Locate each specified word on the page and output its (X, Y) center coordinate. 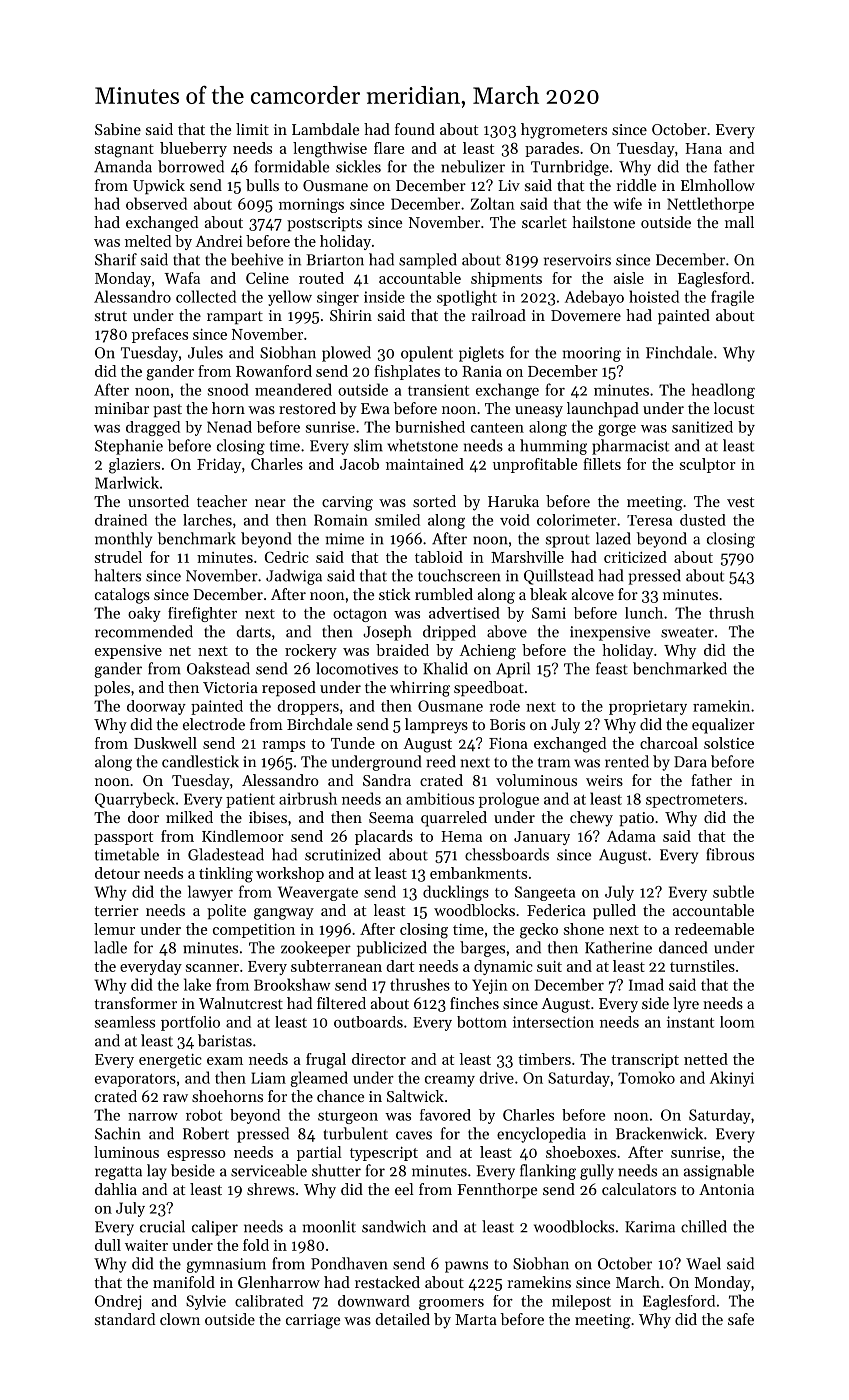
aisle (629, 278)
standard (125, 1319)
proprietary (648, 707)
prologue (509, 800)
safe (741, 1319)
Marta (476, 1319)
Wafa (182, 278)
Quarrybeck (135, 800)
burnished (430, 427)
